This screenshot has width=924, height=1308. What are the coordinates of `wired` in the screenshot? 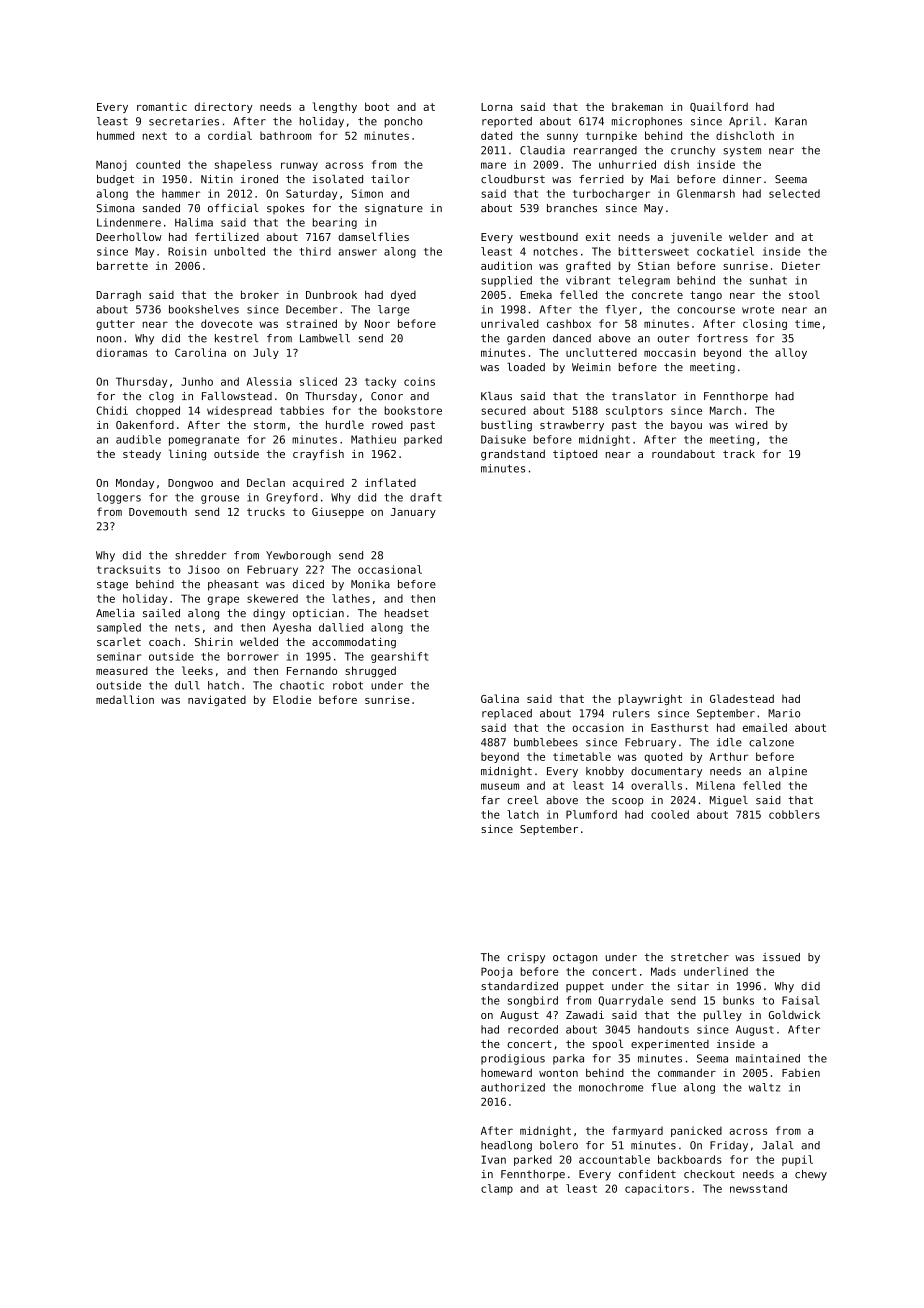 It's located at (751, 424).
